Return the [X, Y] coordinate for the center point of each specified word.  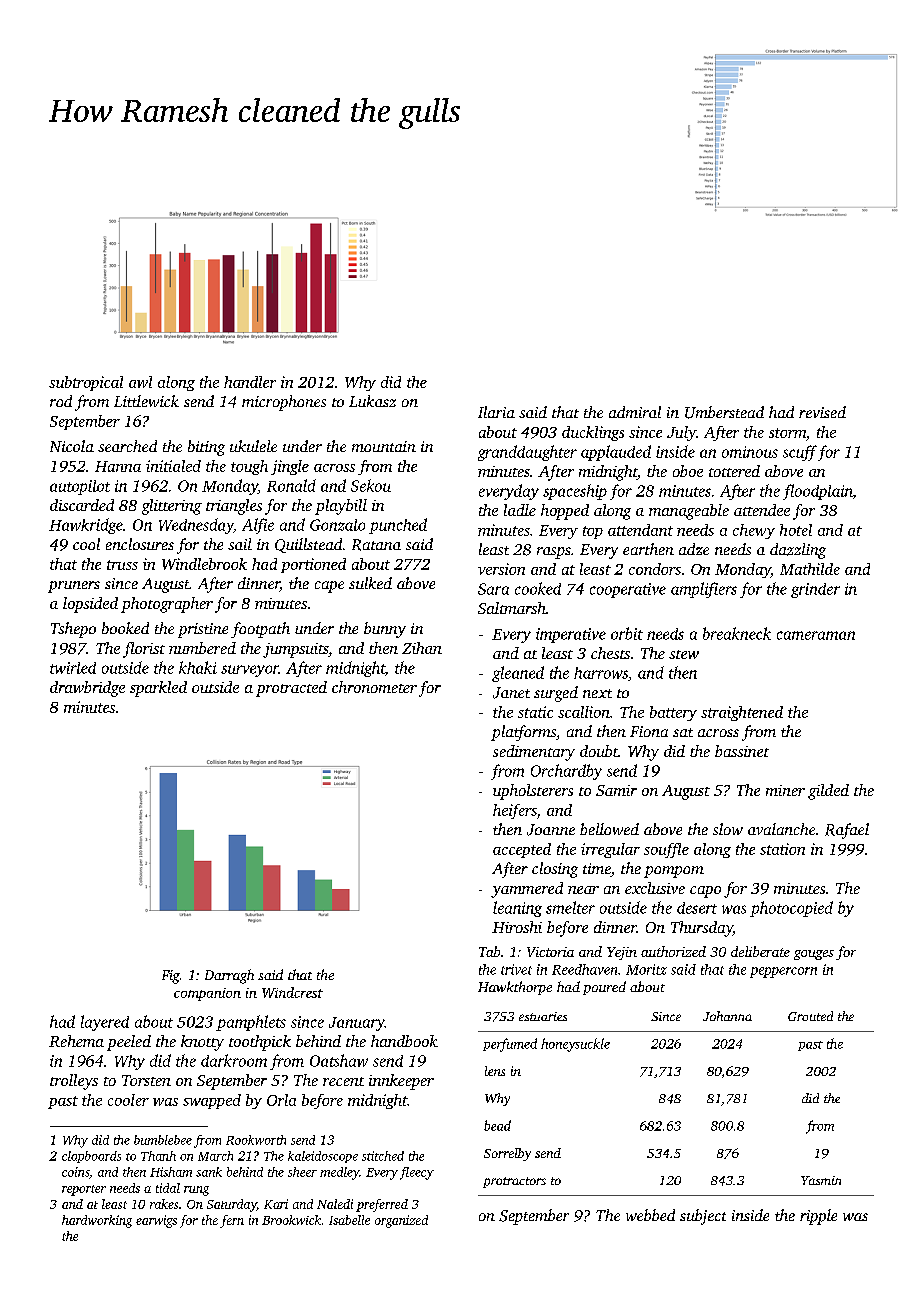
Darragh [229, 976]
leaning [517, 909]
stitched [383, 1156]
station [782, 849]
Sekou [371, 485]
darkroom [234, 1060]
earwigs [156, 1221]
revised [822, 412]
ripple [818, 1217]
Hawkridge [86, 526]
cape [329, 587]
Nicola [72, 446]
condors [655, 569]
